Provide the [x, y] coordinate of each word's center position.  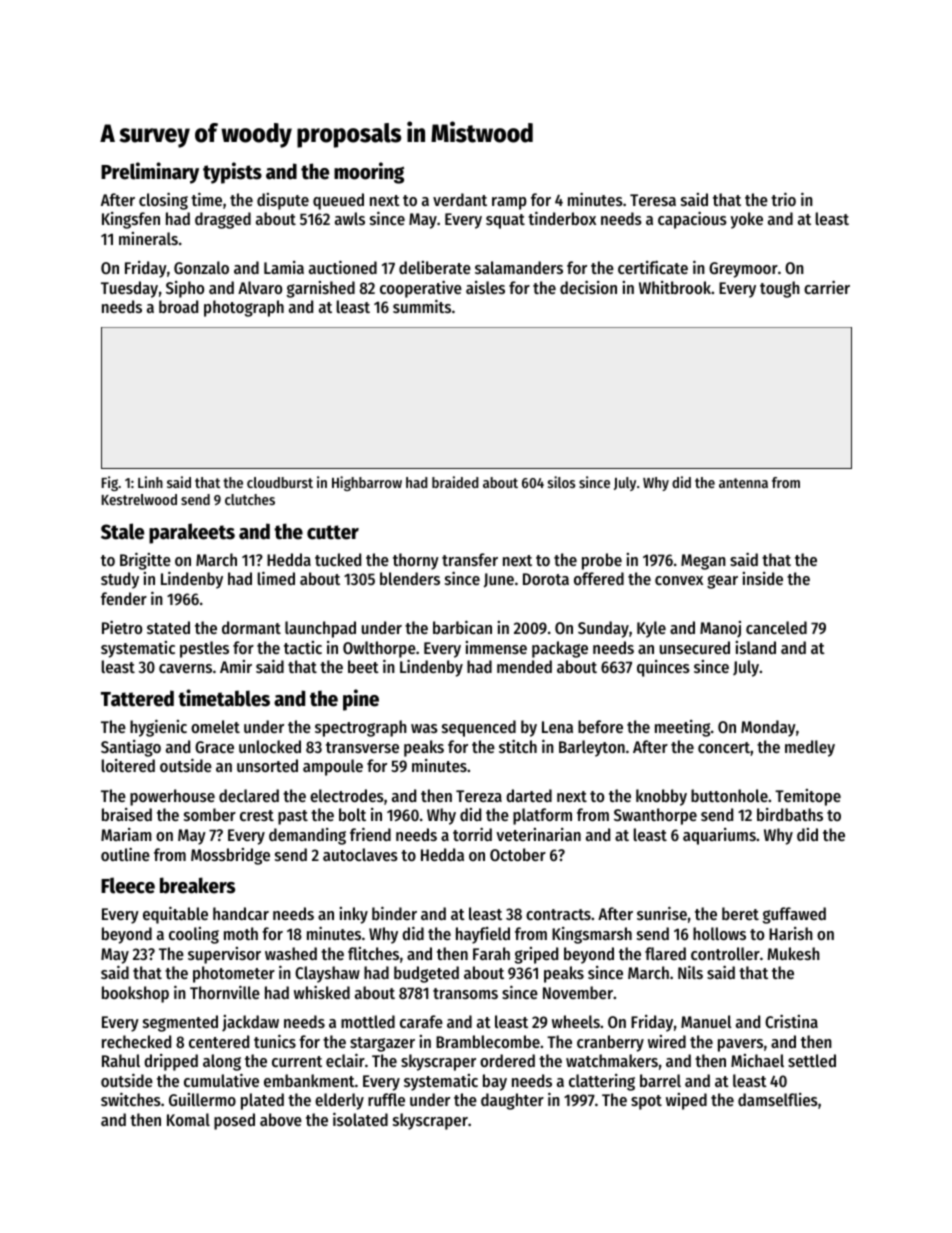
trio [783, 199]
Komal [188, 1119]
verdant [460, 199]
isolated [360, 1119]
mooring [369, 173]
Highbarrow [367, 483]
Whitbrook [675, 287]
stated [168, 627]
